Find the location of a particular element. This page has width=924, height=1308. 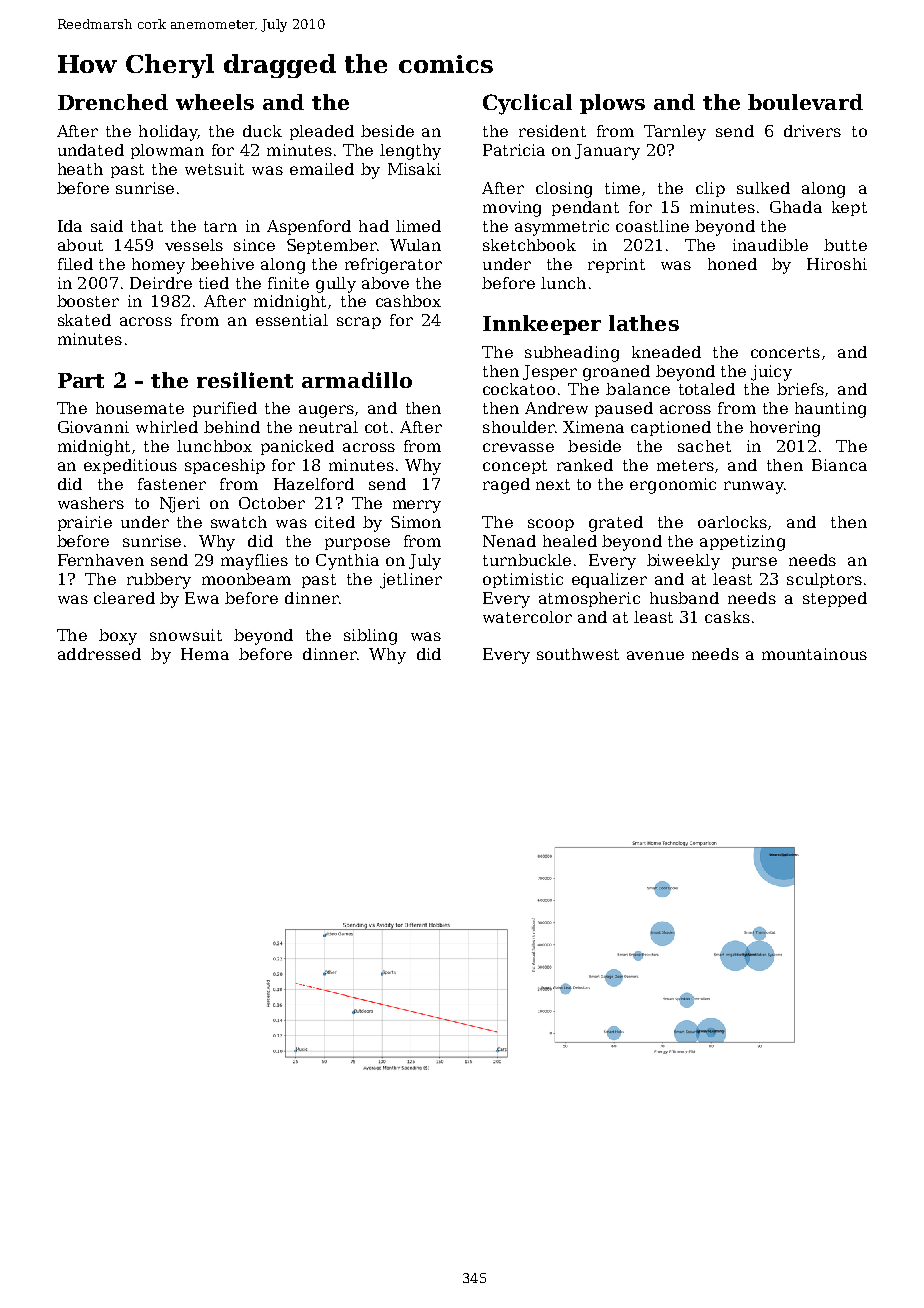

time is located at coordinates (622, 188).
